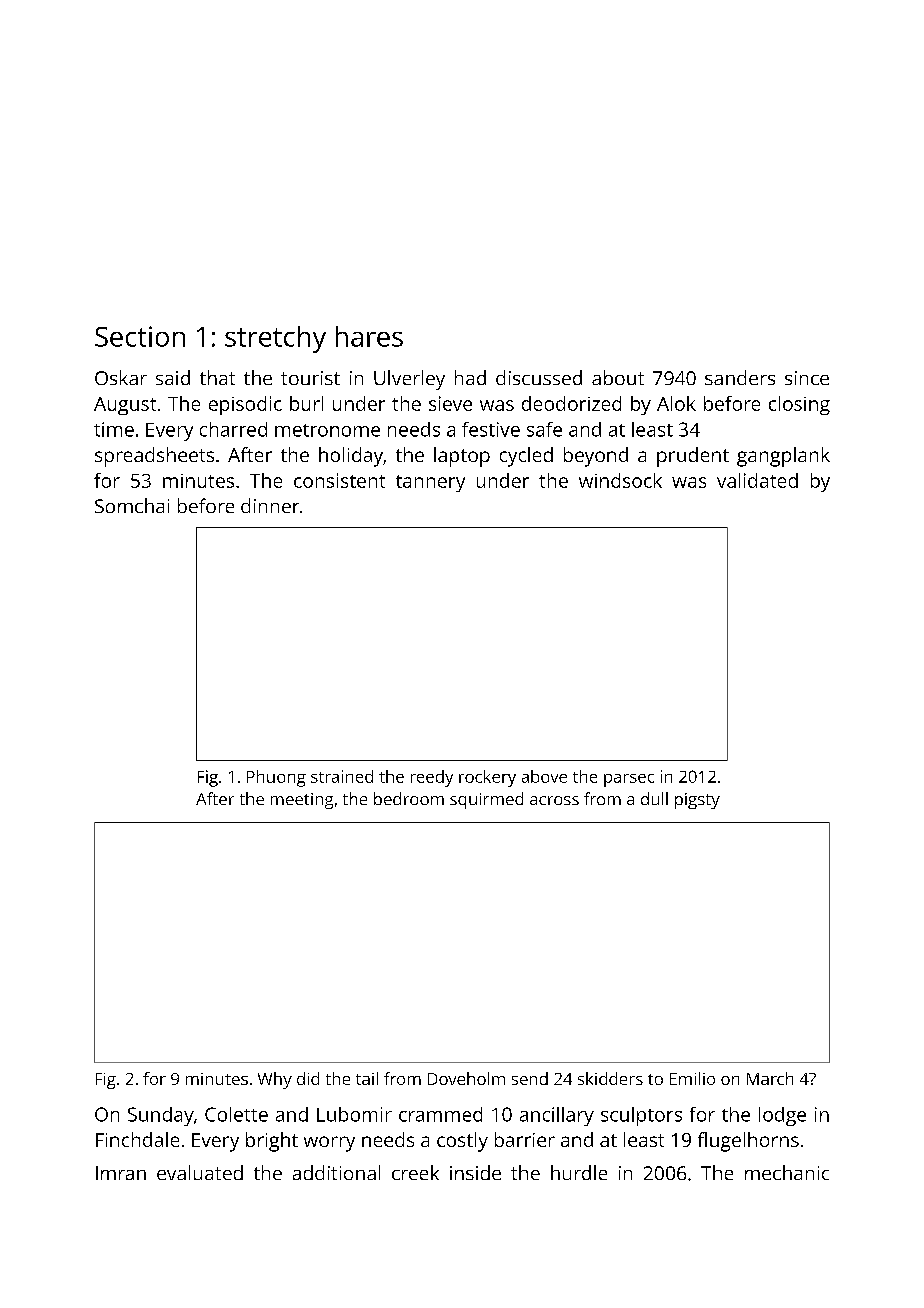 Image resolution: width=924 pixels, height=1308 pixels. What do you see at coordinates (140, 336) in the image?
I see `Section` at bounding box center [140, 336].
